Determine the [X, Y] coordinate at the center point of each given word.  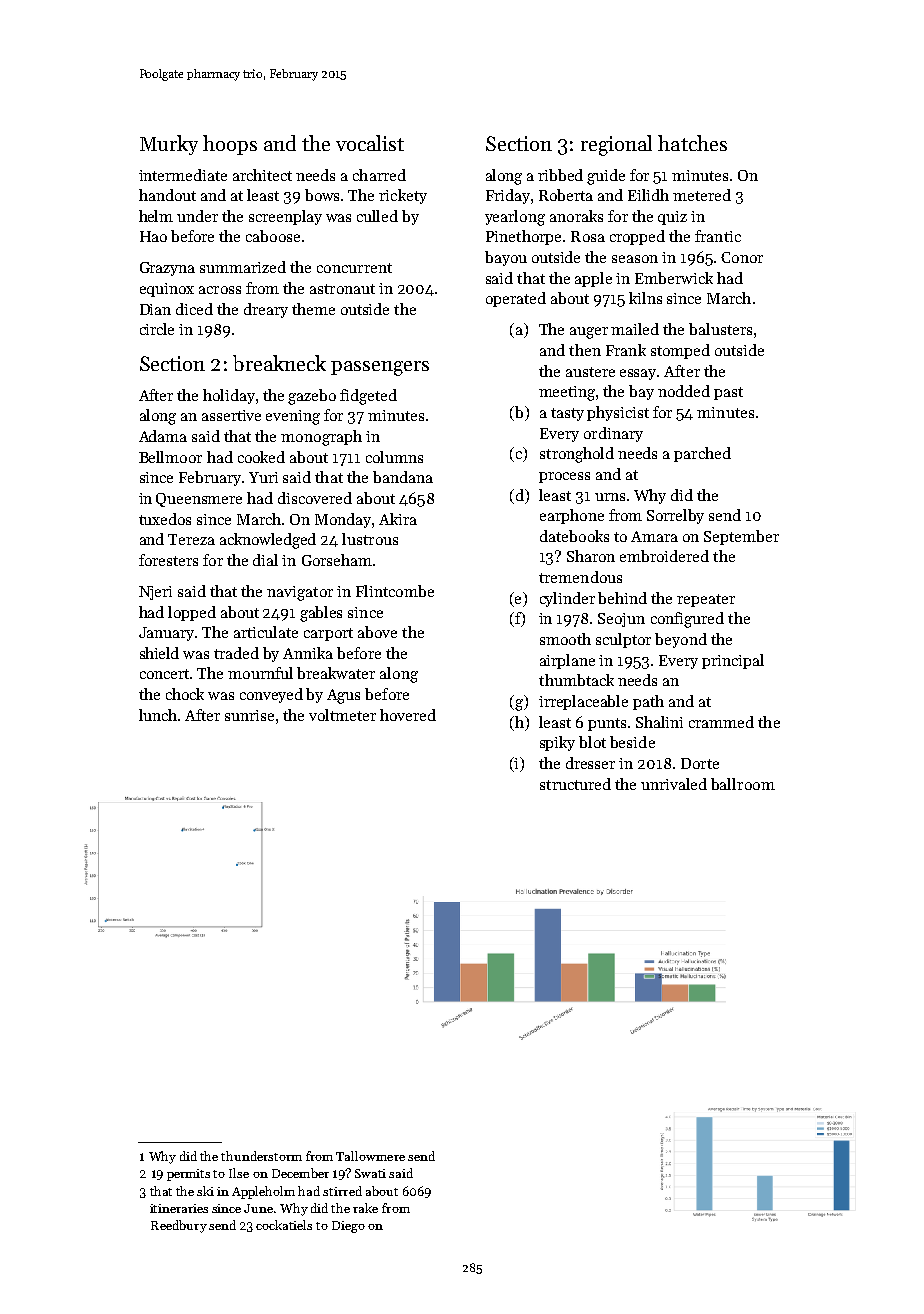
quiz [672, 218]
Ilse [239, 1173]
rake [365, 1208]
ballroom [743, 784]
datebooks [574, 536]
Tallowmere [370, 1156]
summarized [243, 267]
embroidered [664, 556]
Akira [398, 519]
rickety [403, 196]
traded [236, 653]
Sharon [591, 556]
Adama [163, 436]
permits [188, 1175]
